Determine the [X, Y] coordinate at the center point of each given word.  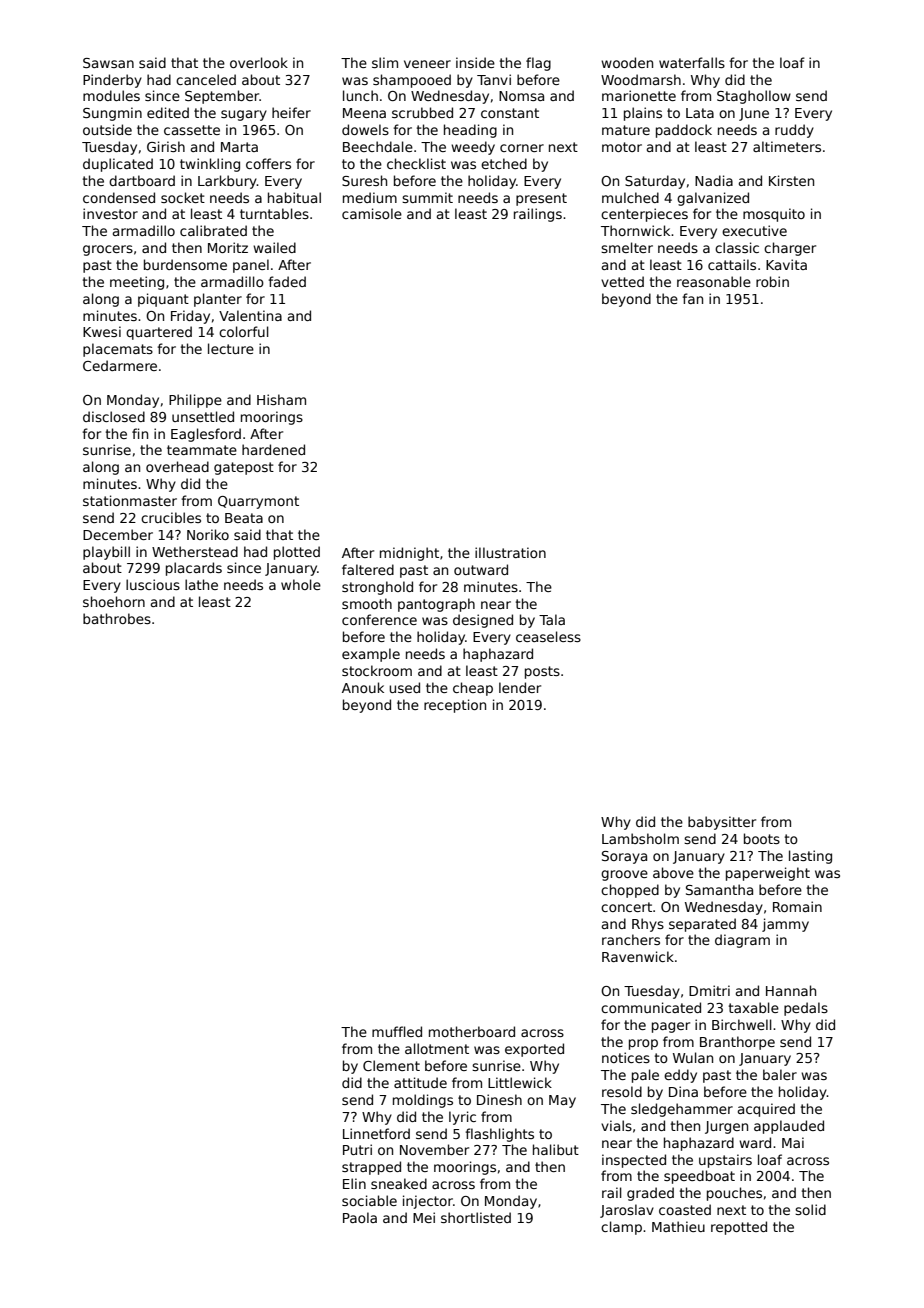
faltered [368, 569]
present [541, 199]
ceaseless [548, 636]
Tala [552, 619]
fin [140, 433]
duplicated [118, 165]
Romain [797, 906]
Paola [360, 1217]
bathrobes [117, 618]
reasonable [714, 281]
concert [626, 907]
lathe [201, 584]
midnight [409, 554]
